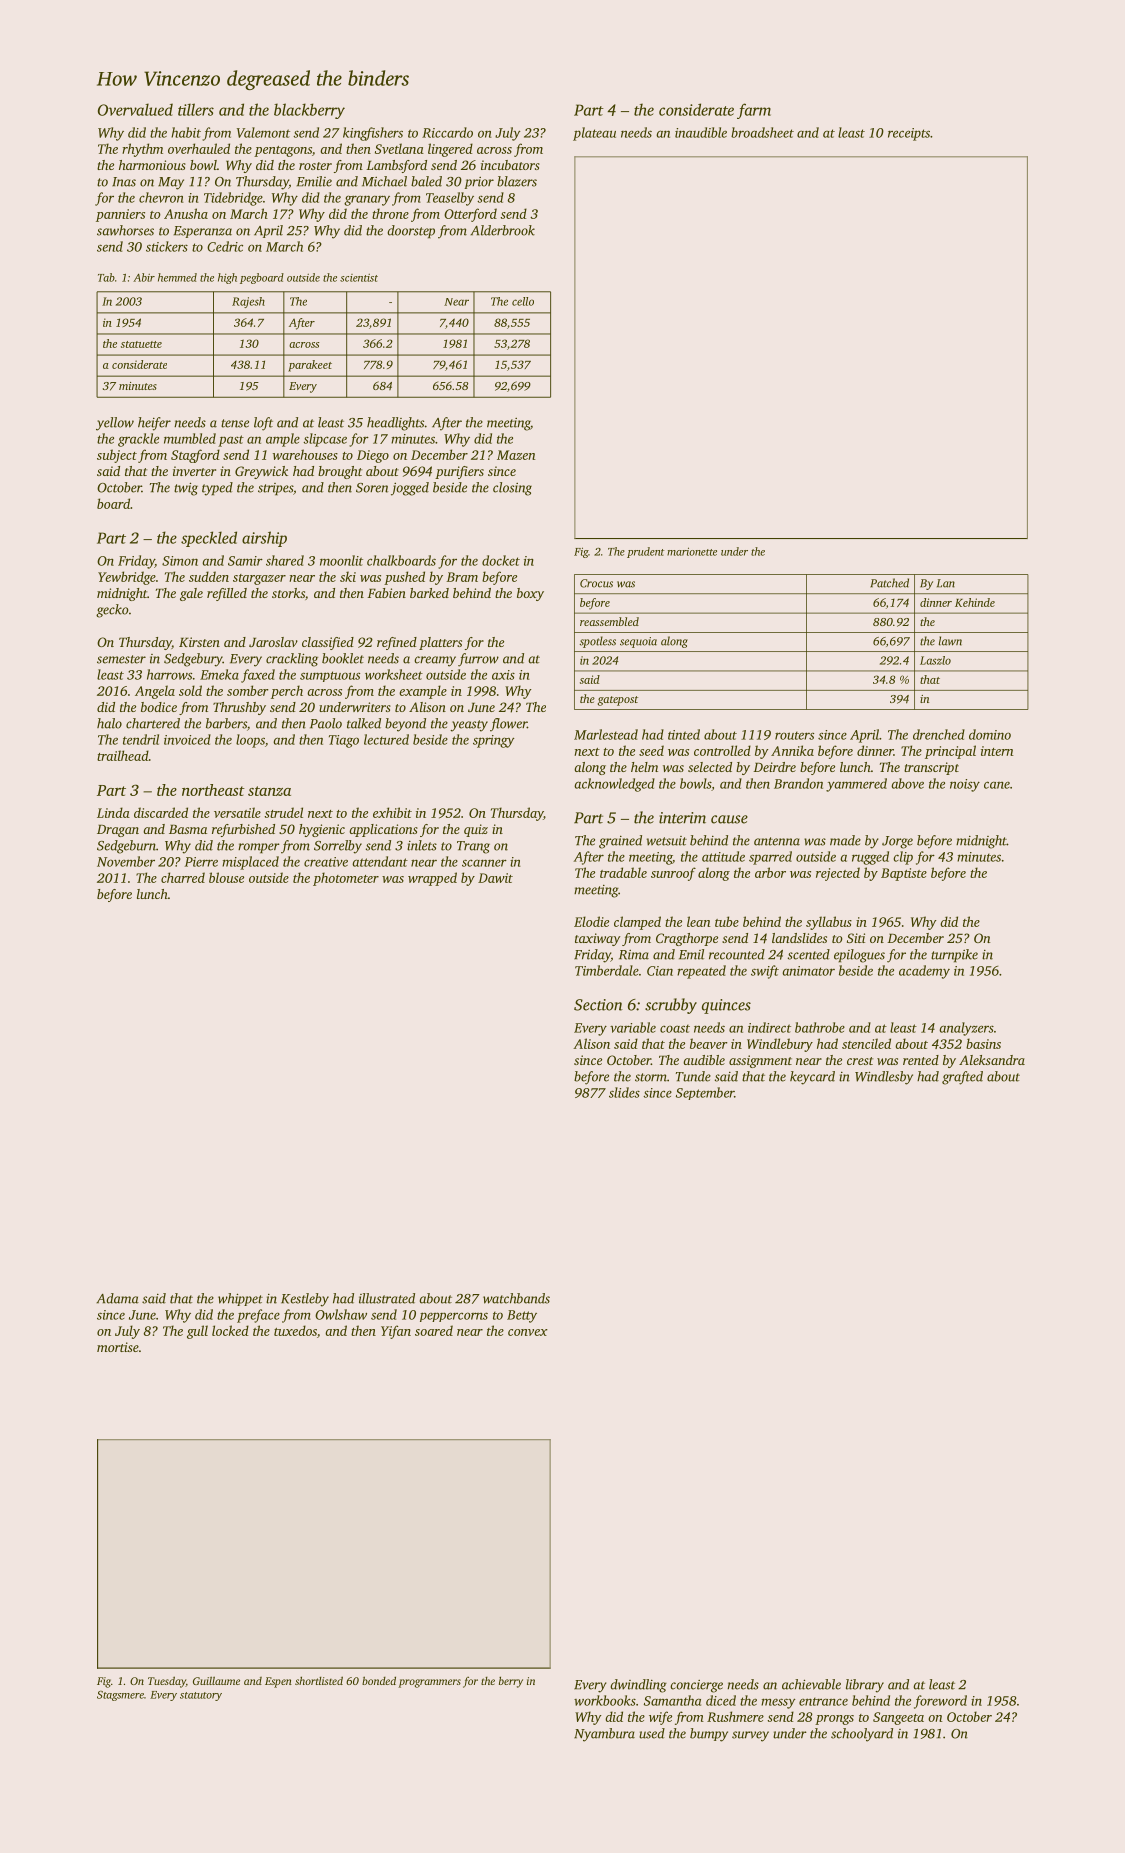 The width and height of the document is (1125, 1853). I want to click on Adama, so click(117, 1298).
